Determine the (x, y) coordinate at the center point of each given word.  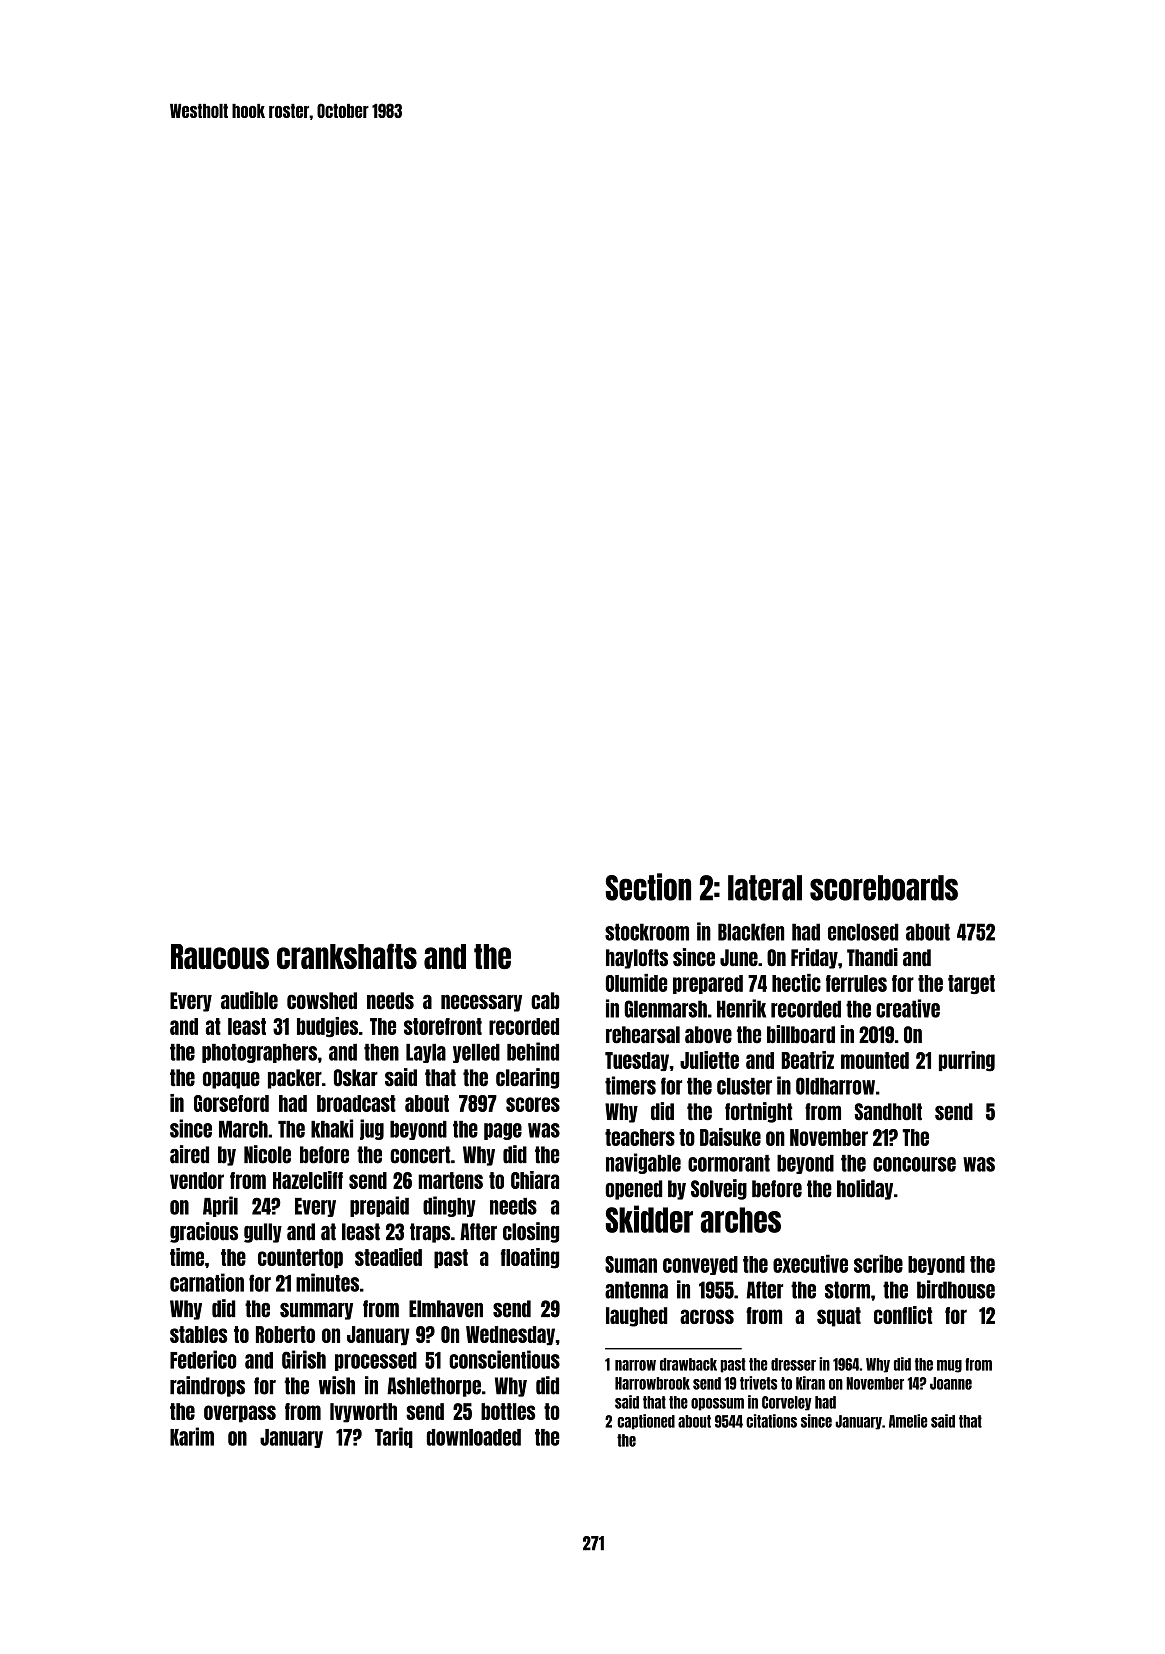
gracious (204, 1232)
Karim (192, 1436)
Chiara (535, 1180)
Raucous (220, 956)
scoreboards (884, 888)
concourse (914, 1164)
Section (648, 887)
